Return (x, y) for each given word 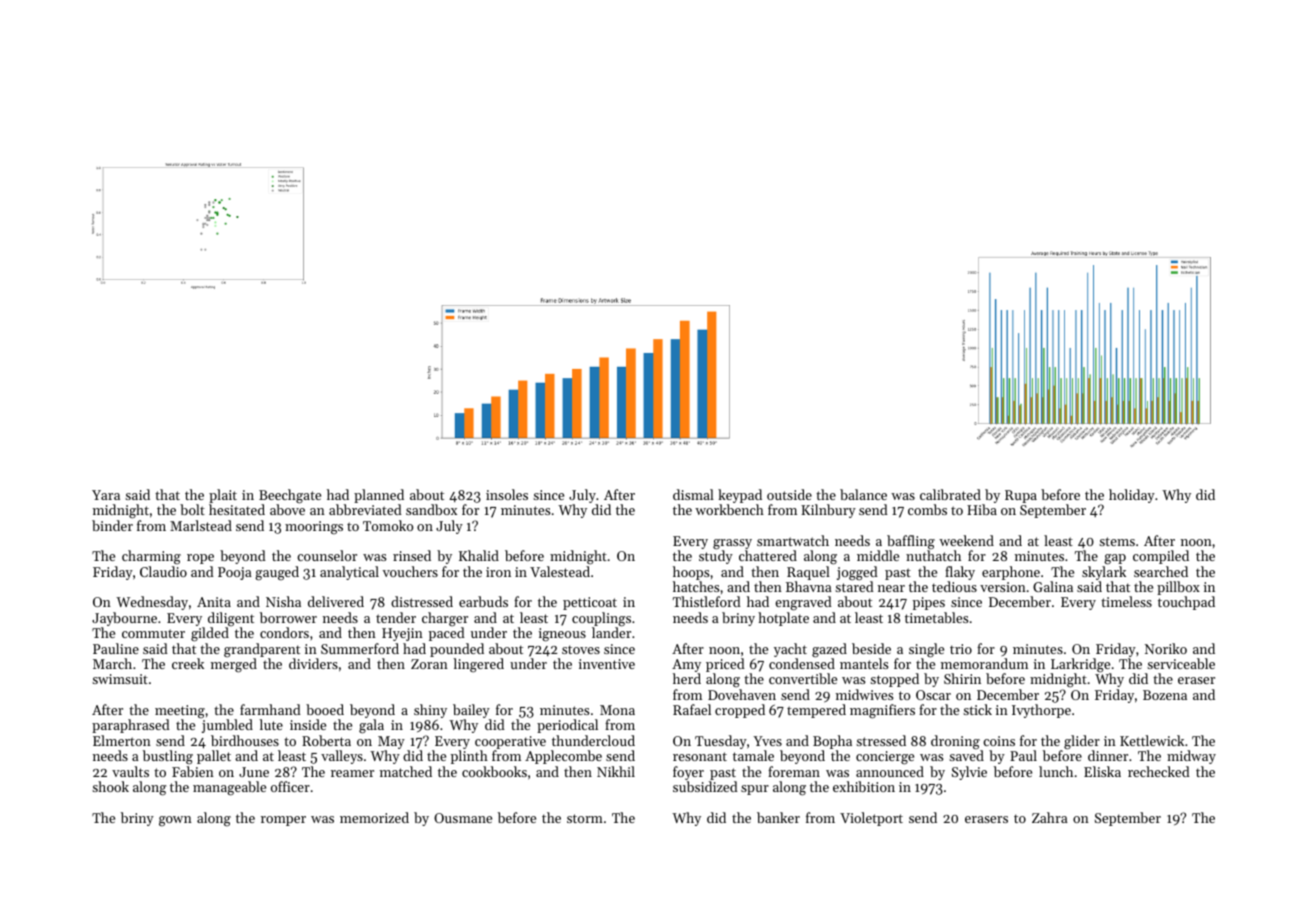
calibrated (950, 494)
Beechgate (290, 496)
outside (789, 494)
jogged (857, 573)
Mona (617, 710)
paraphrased (131, 726)
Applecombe (563, 757)
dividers (313, 663)
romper (283, 821)
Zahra (1050, 817)
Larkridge (1080, 665)
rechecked (1159, 771)
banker (778, 817)
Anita (214, 602)
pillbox (1178, 588)
